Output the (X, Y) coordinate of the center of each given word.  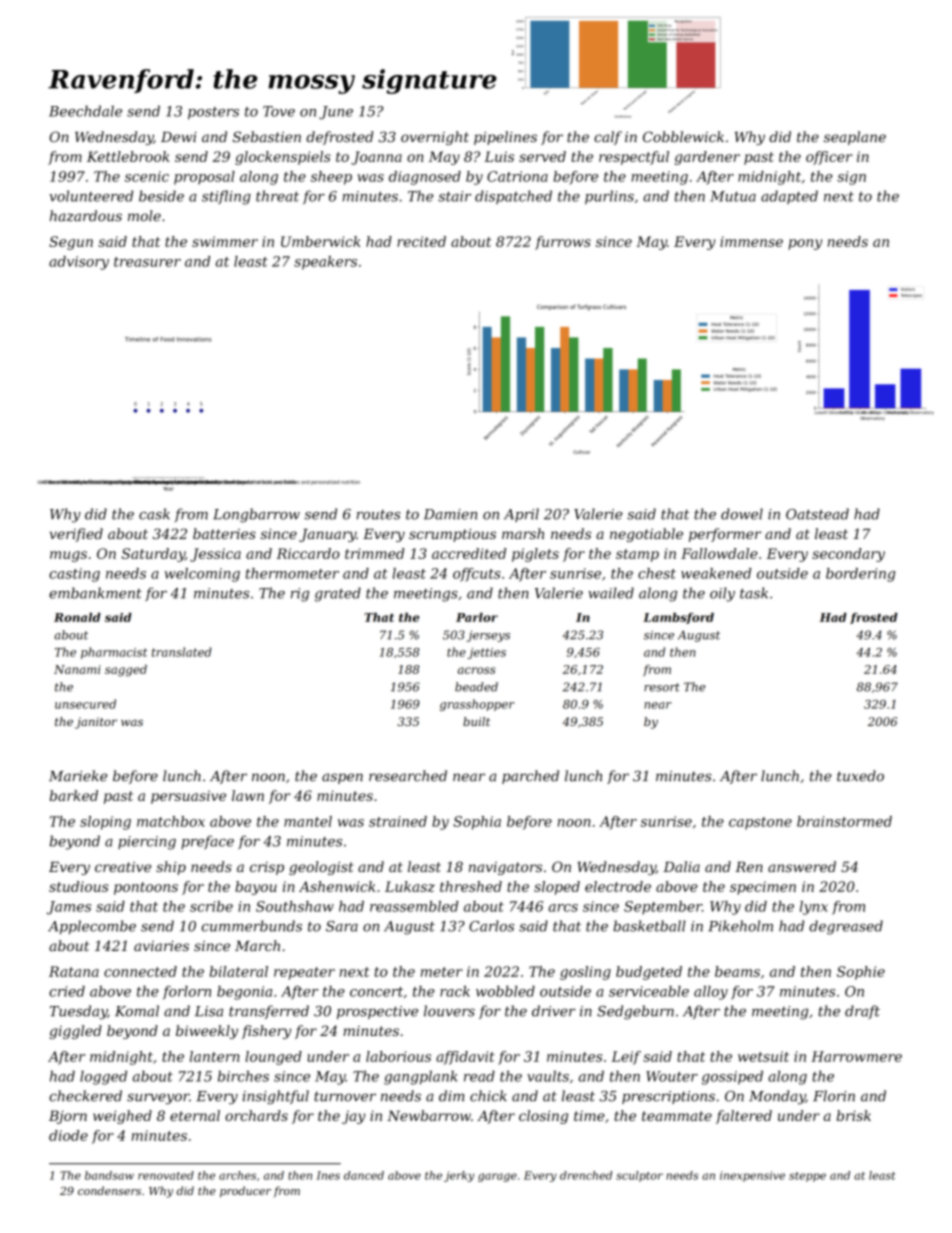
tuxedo (860, 776)
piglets (535, 555)
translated (182, 652)
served (542, 156)
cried (67, 991)
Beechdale (85, 111)
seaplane (855, 138)
